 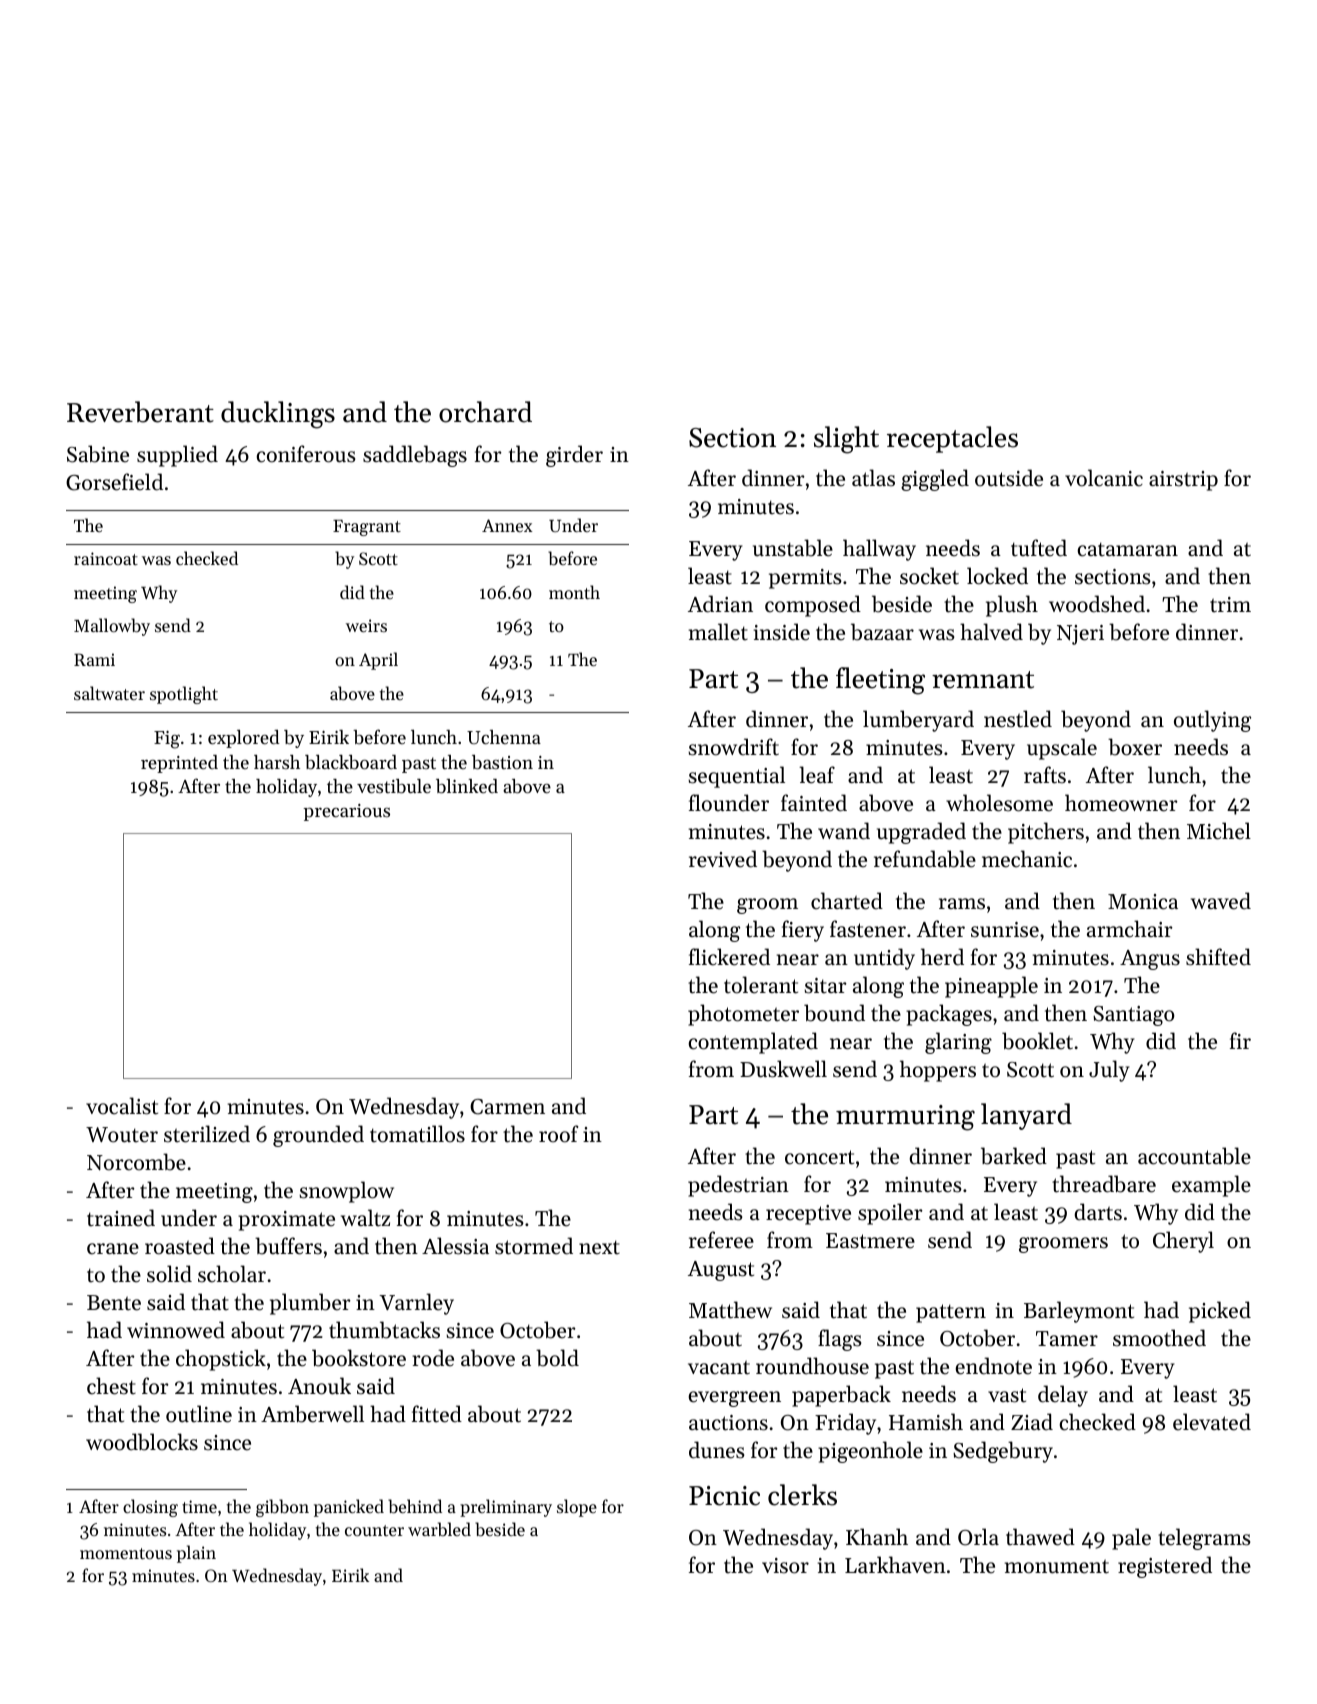 What do you see at coordinates (346, 812) in the screenshot?
I see `precarious` at bounding box center [346, 812].
